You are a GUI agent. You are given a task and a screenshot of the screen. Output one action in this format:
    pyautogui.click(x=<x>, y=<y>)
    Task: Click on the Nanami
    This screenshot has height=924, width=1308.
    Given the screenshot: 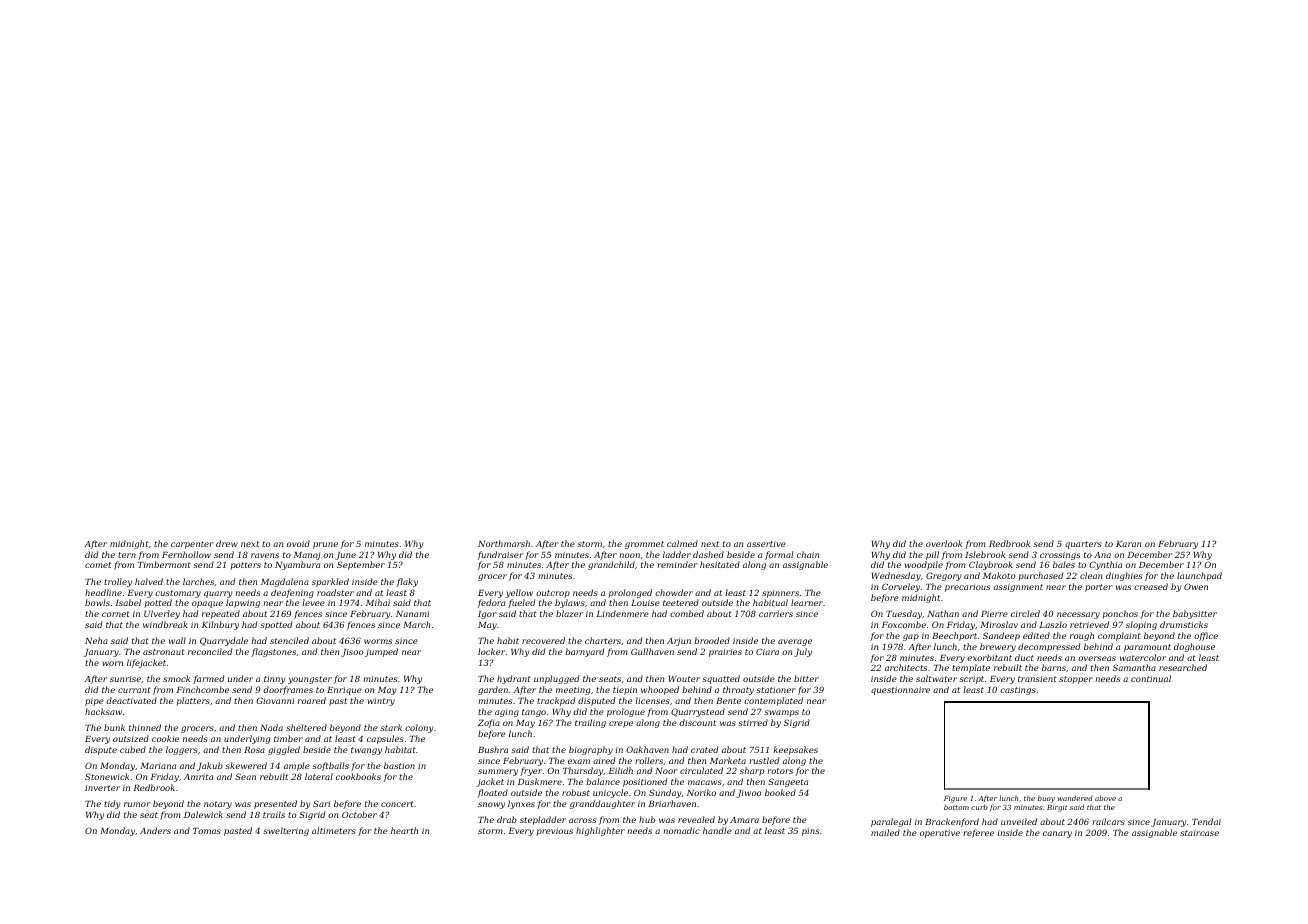 What is the action you would take?
    pyautogui.click(x=412, y=614)
